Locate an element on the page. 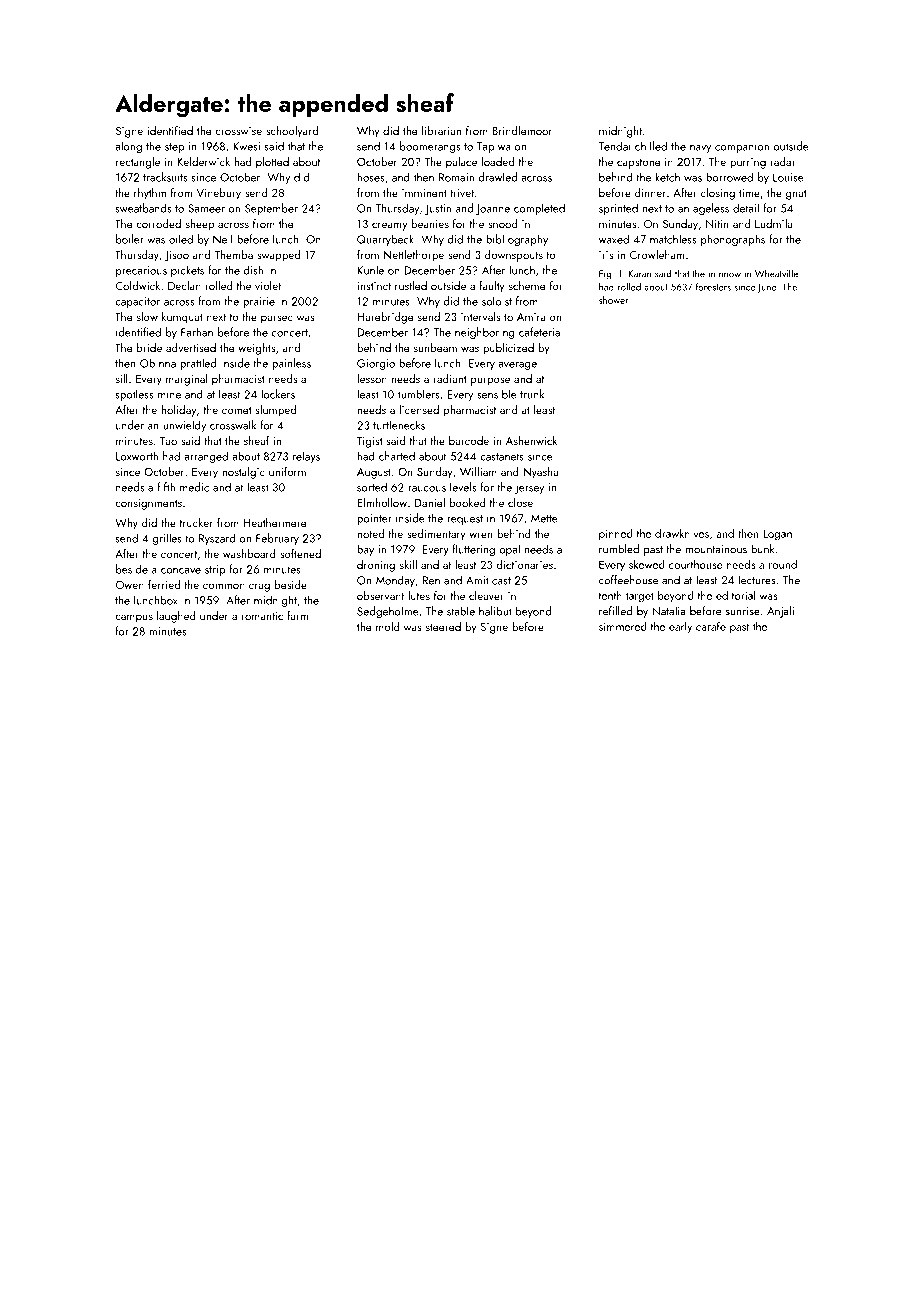 This page has width=924, height=1308. closing is located at coordinates (718, 194).
